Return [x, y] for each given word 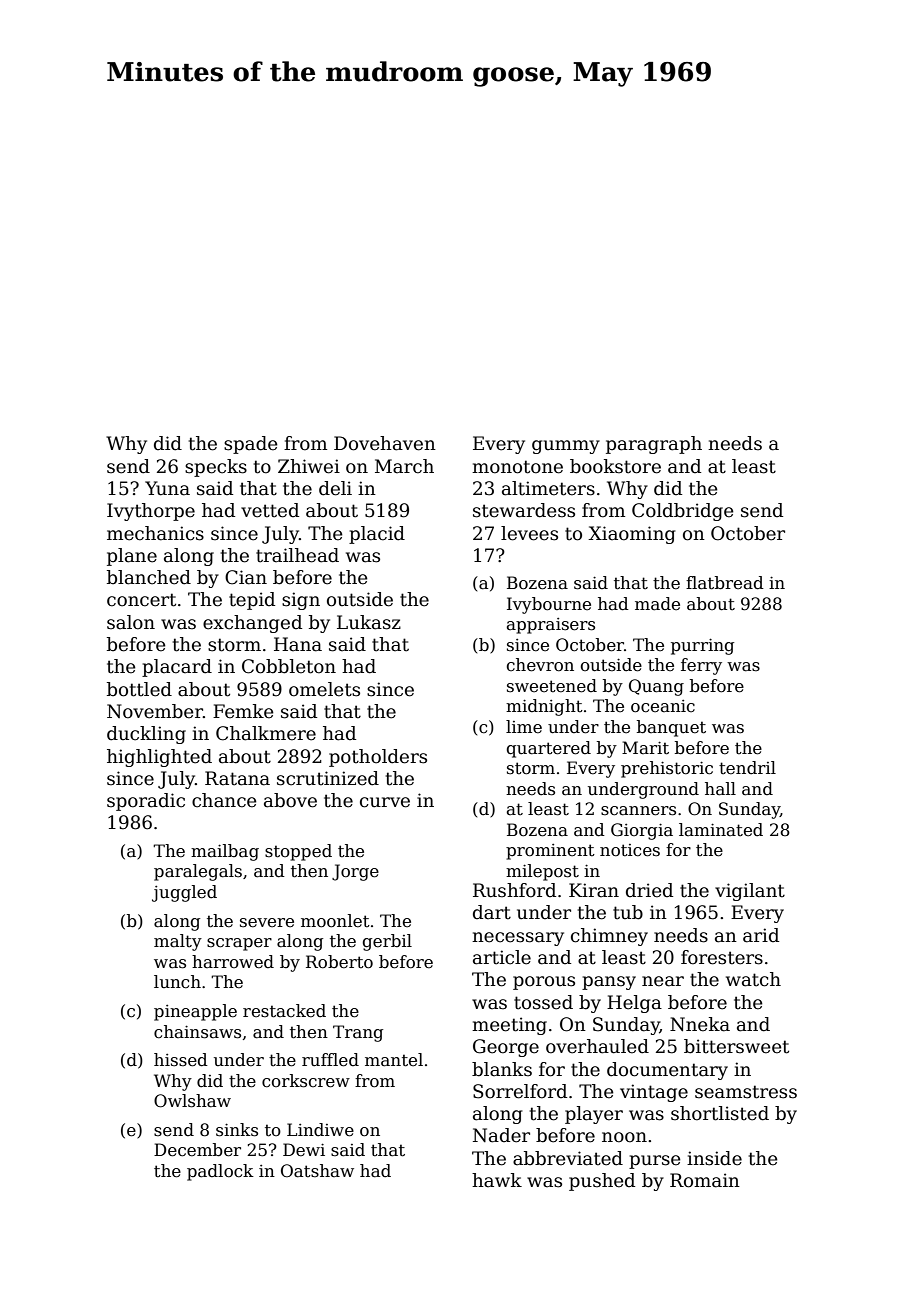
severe [267, 923]
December [197, 1150]
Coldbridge [683, 512]
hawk [497, 1180]
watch [753, 979]
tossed [543, 1002]
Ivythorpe [151, 512]
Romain [705, 1180]
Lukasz [369, 622]
